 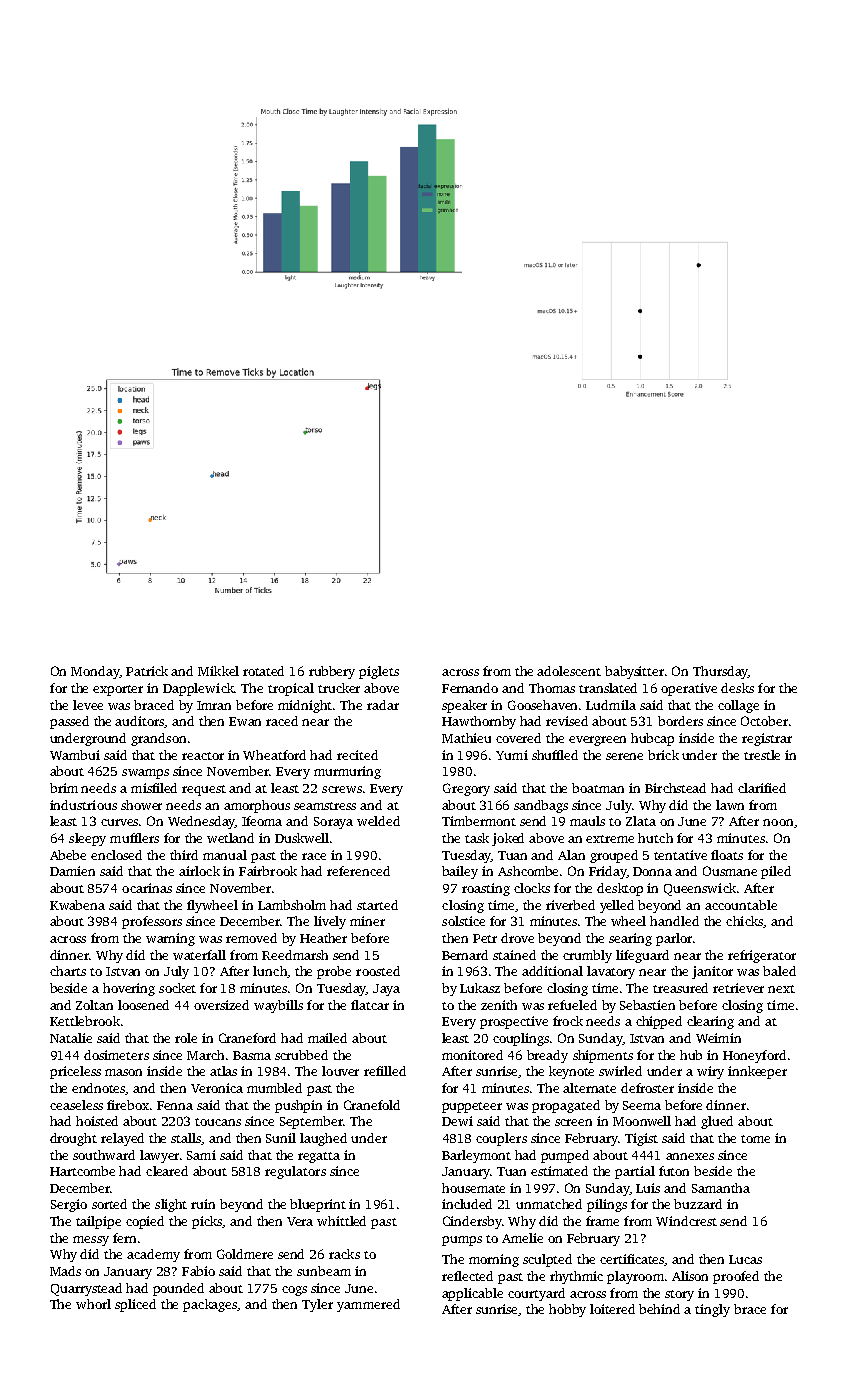 I want to click on sleepy, so click(x=87, y=839).
